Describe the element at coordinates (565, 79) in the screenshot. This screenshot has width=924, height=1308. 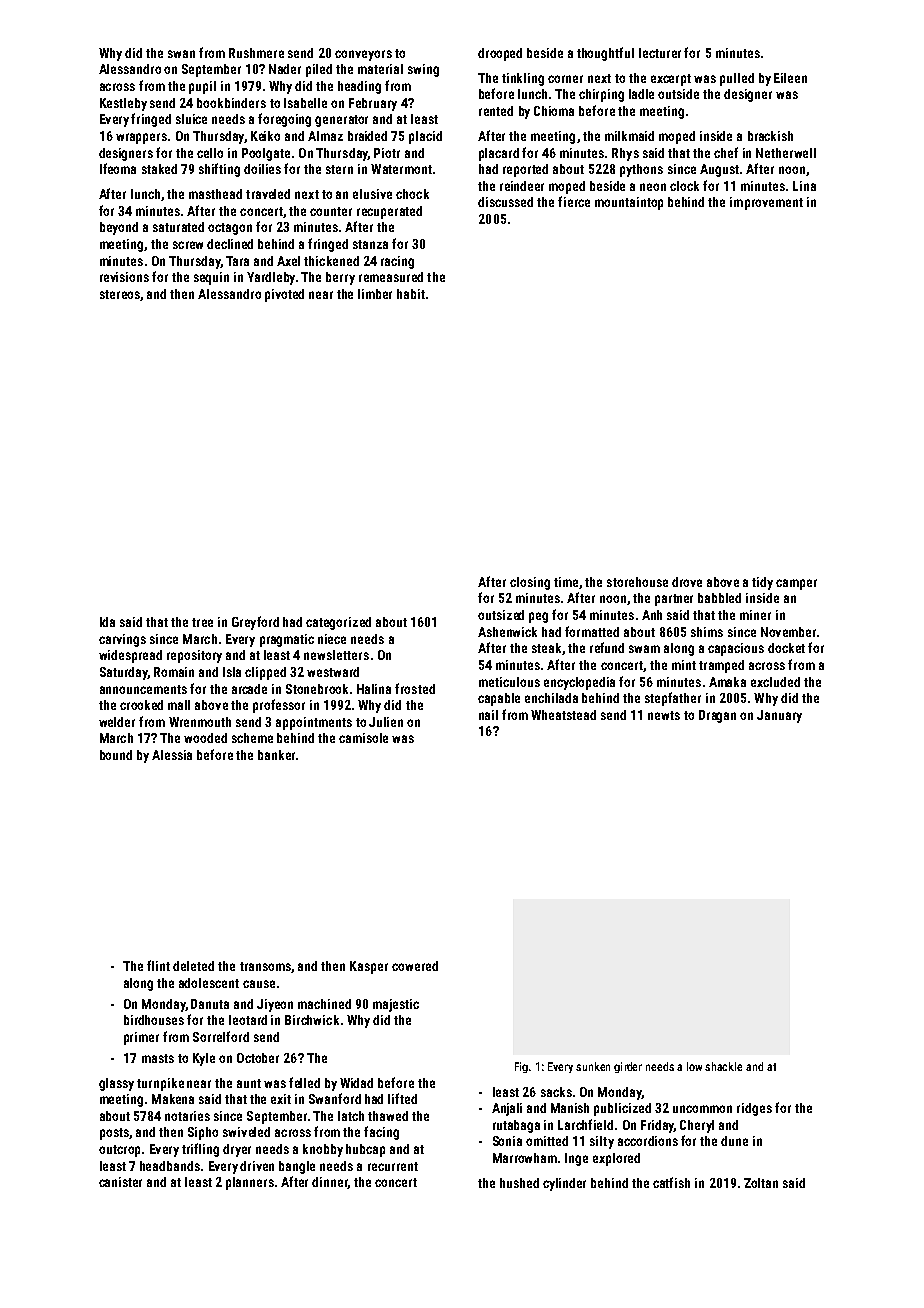
I see `corner` at that location.
